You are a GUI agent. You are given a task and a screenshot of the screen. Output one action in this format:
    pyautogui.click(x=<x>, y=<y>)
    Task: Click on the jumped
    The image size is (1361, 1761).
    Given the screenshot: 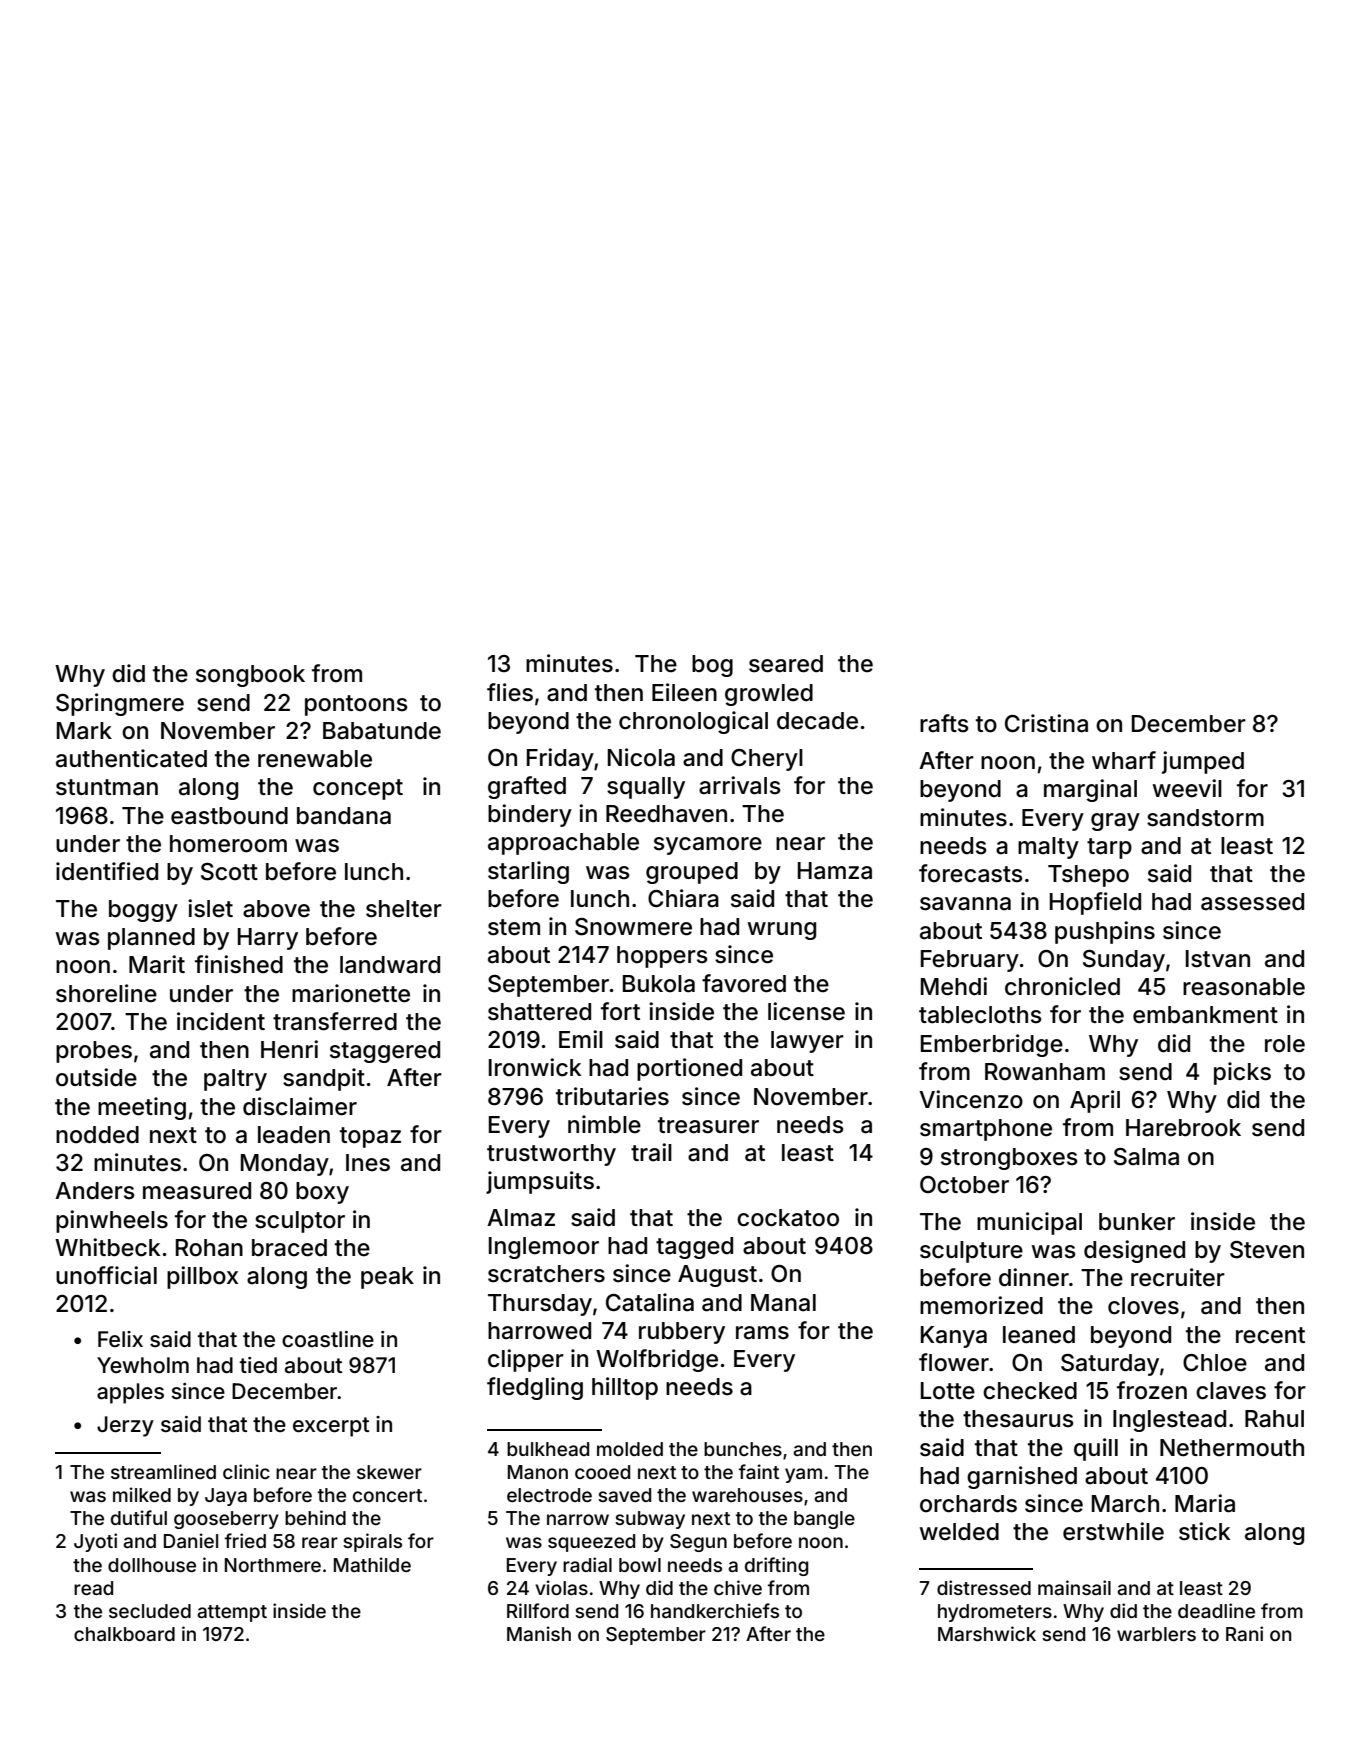 What is the action you would take?
    pyautogui.click(x=1203, y=762)
